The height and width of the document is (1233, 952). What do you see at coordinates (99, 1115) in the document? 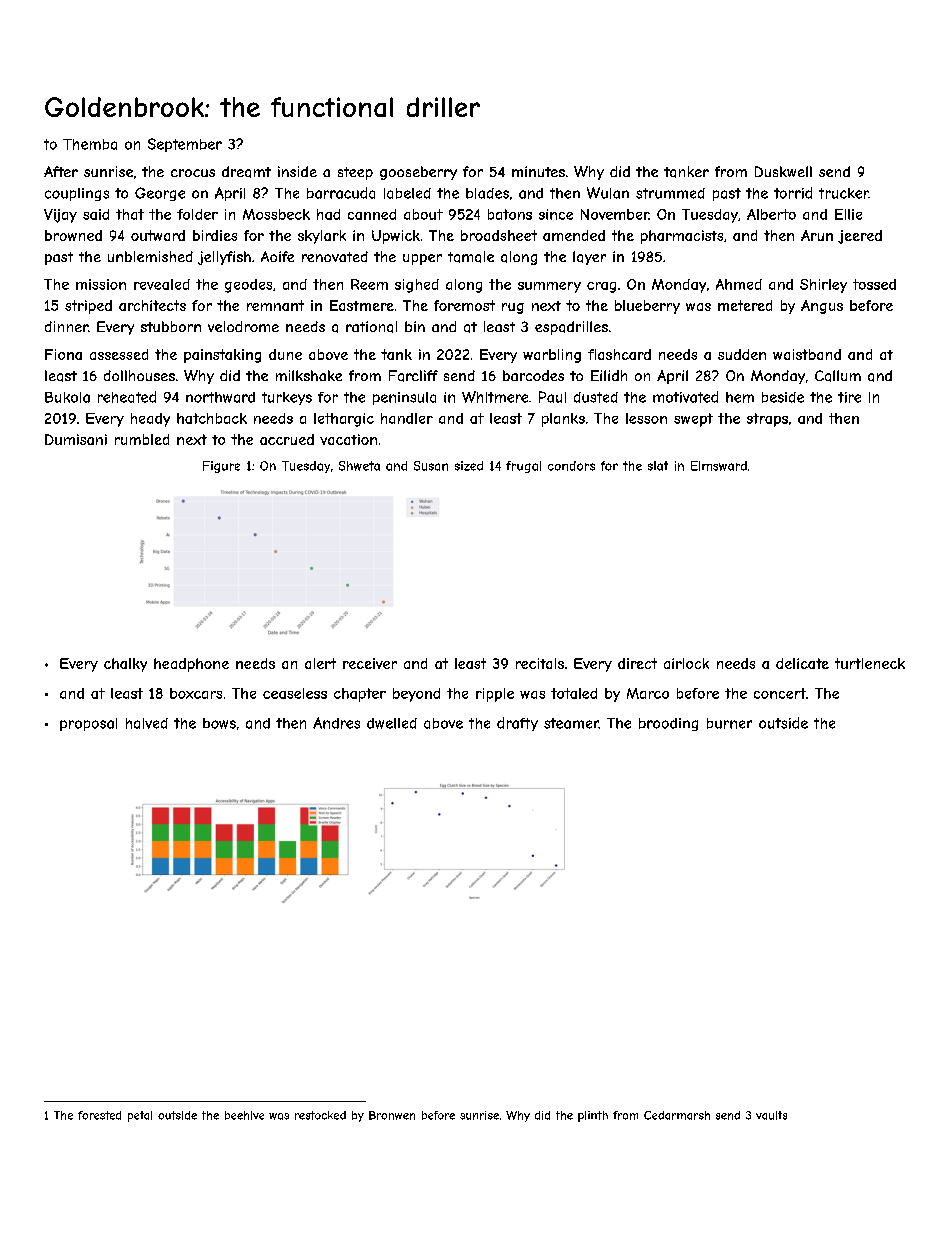
I see `forested` at bounding box center [99, 1115].
